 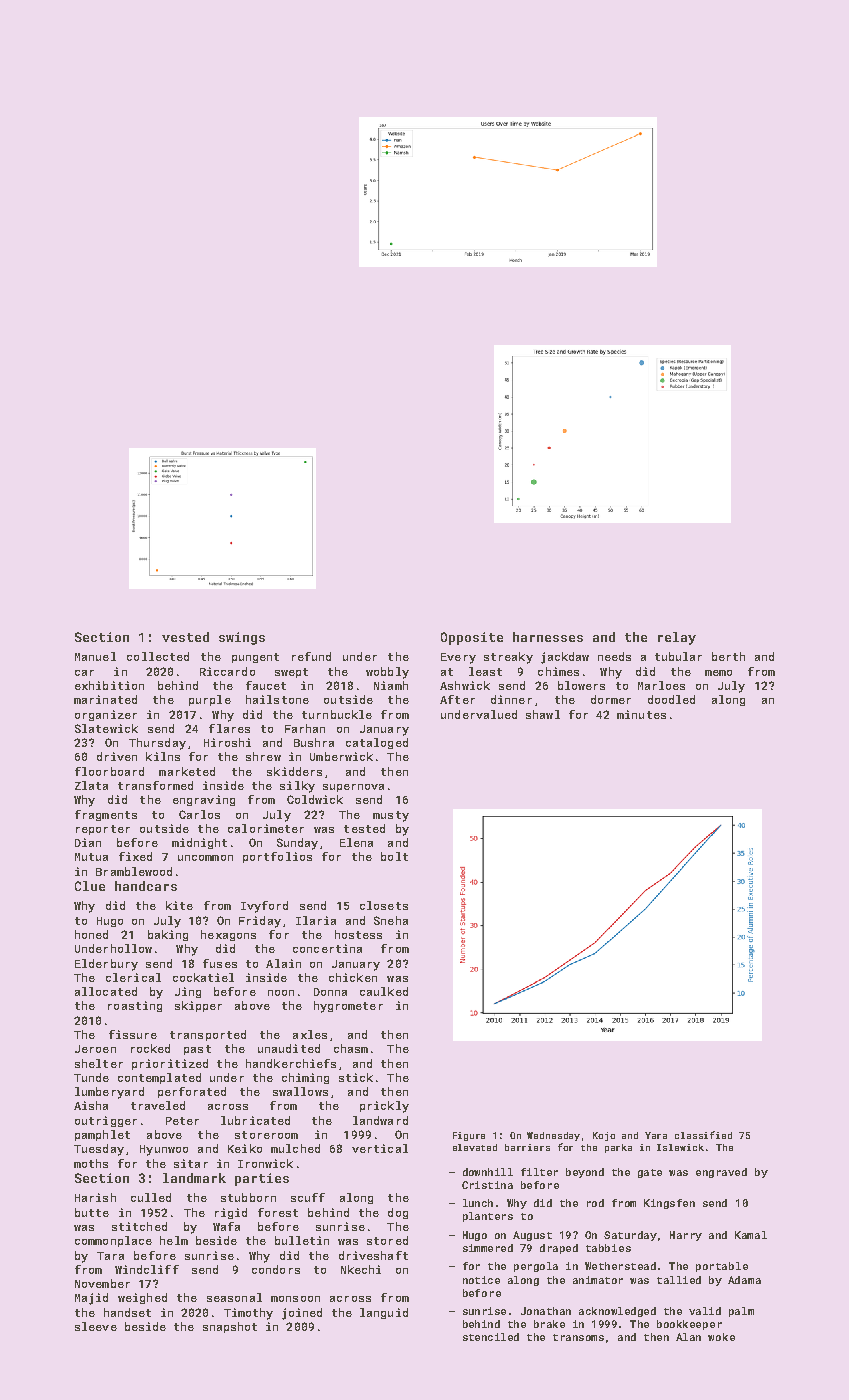 What do you see at coordinates (491, 1337) in the image?
I see `stenciled` at bounding box center [491, 1337].
